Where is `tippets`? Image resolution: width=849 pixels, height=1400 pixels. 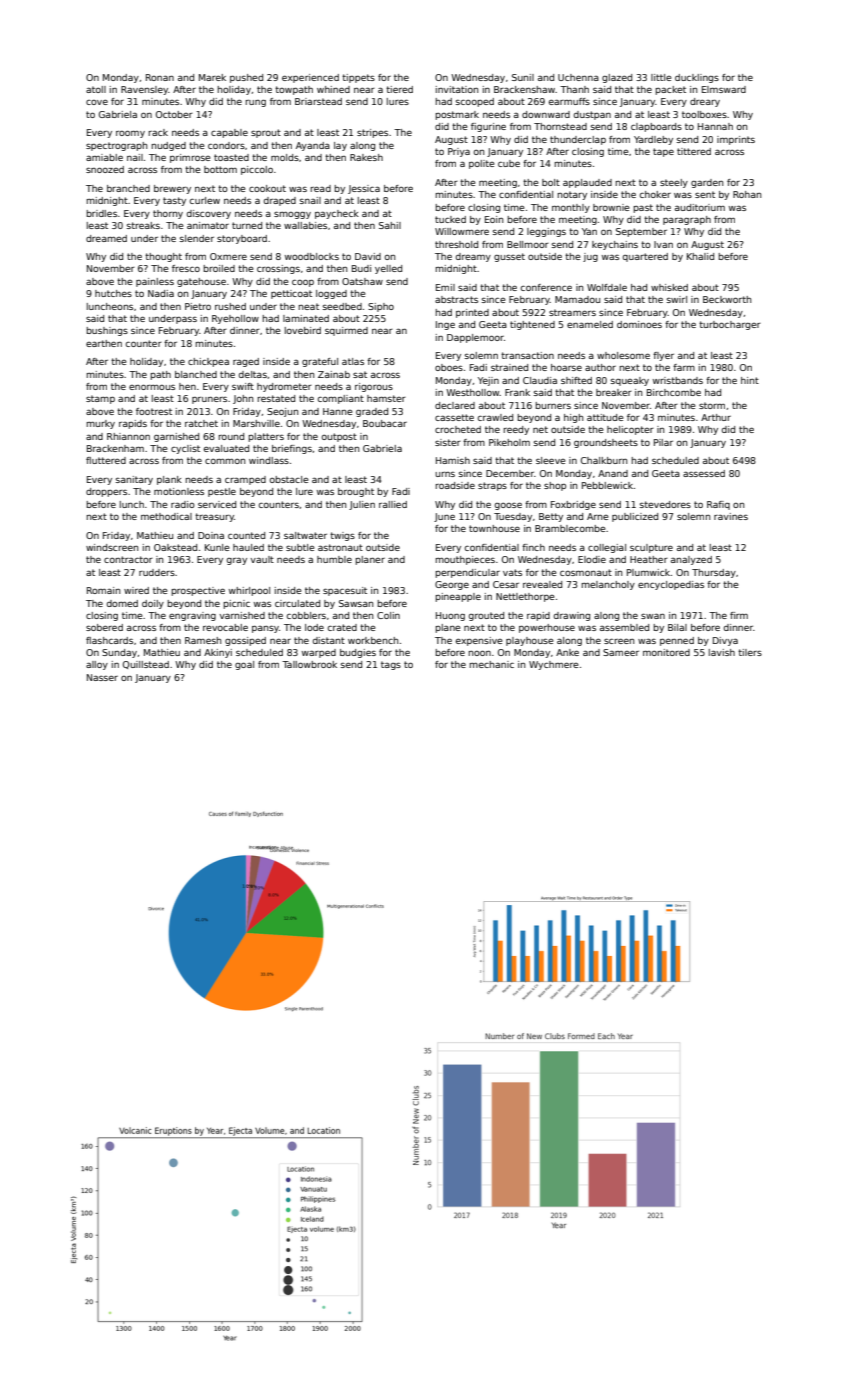
tippets is located at coordinates (358, 78).
